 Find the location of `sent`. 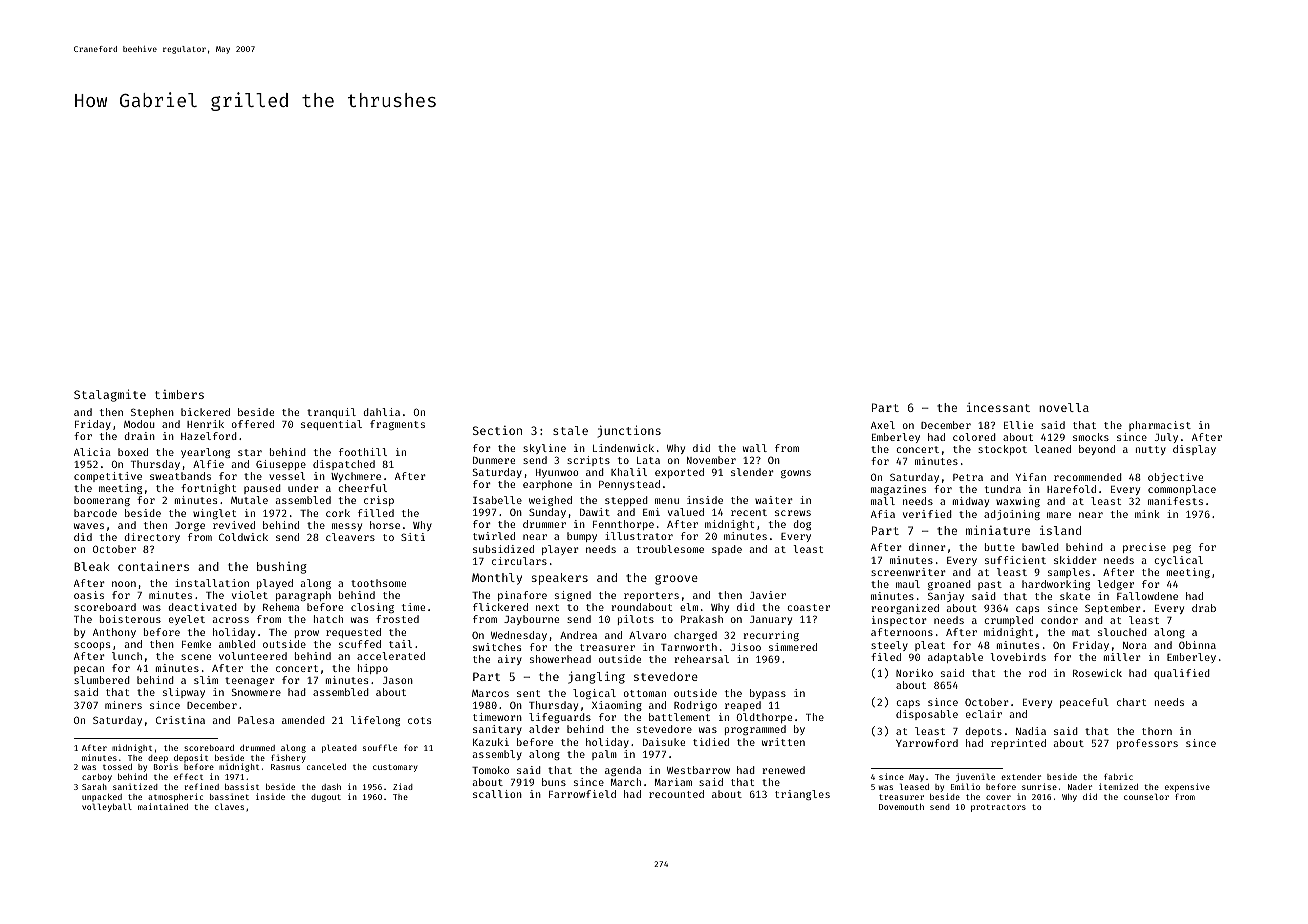

sent is located at coordinates (528, 693).
